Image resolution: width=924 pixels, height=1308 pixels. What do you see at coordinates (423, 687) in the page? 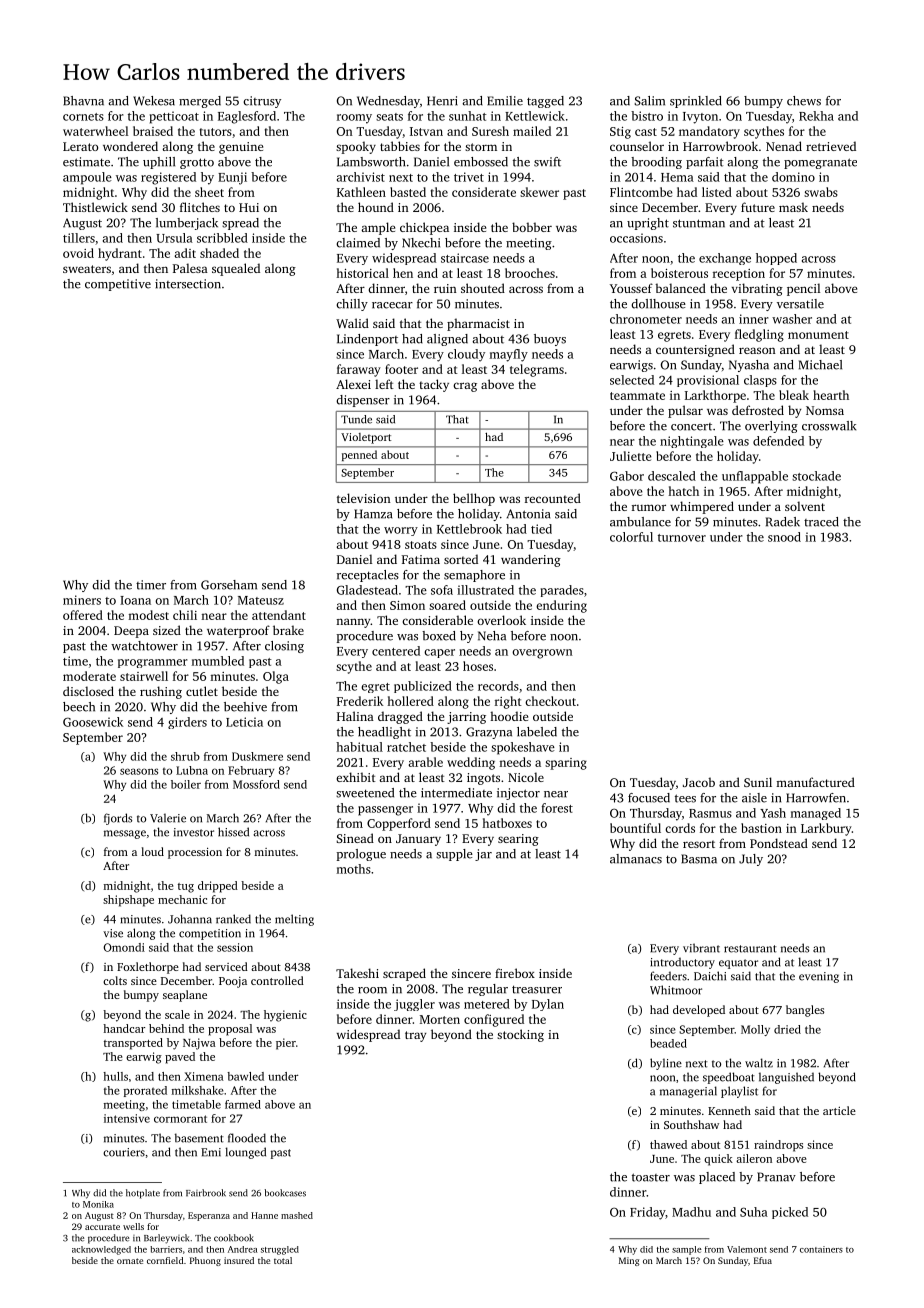
I see `publicized` at bounding box center [423, 687].
